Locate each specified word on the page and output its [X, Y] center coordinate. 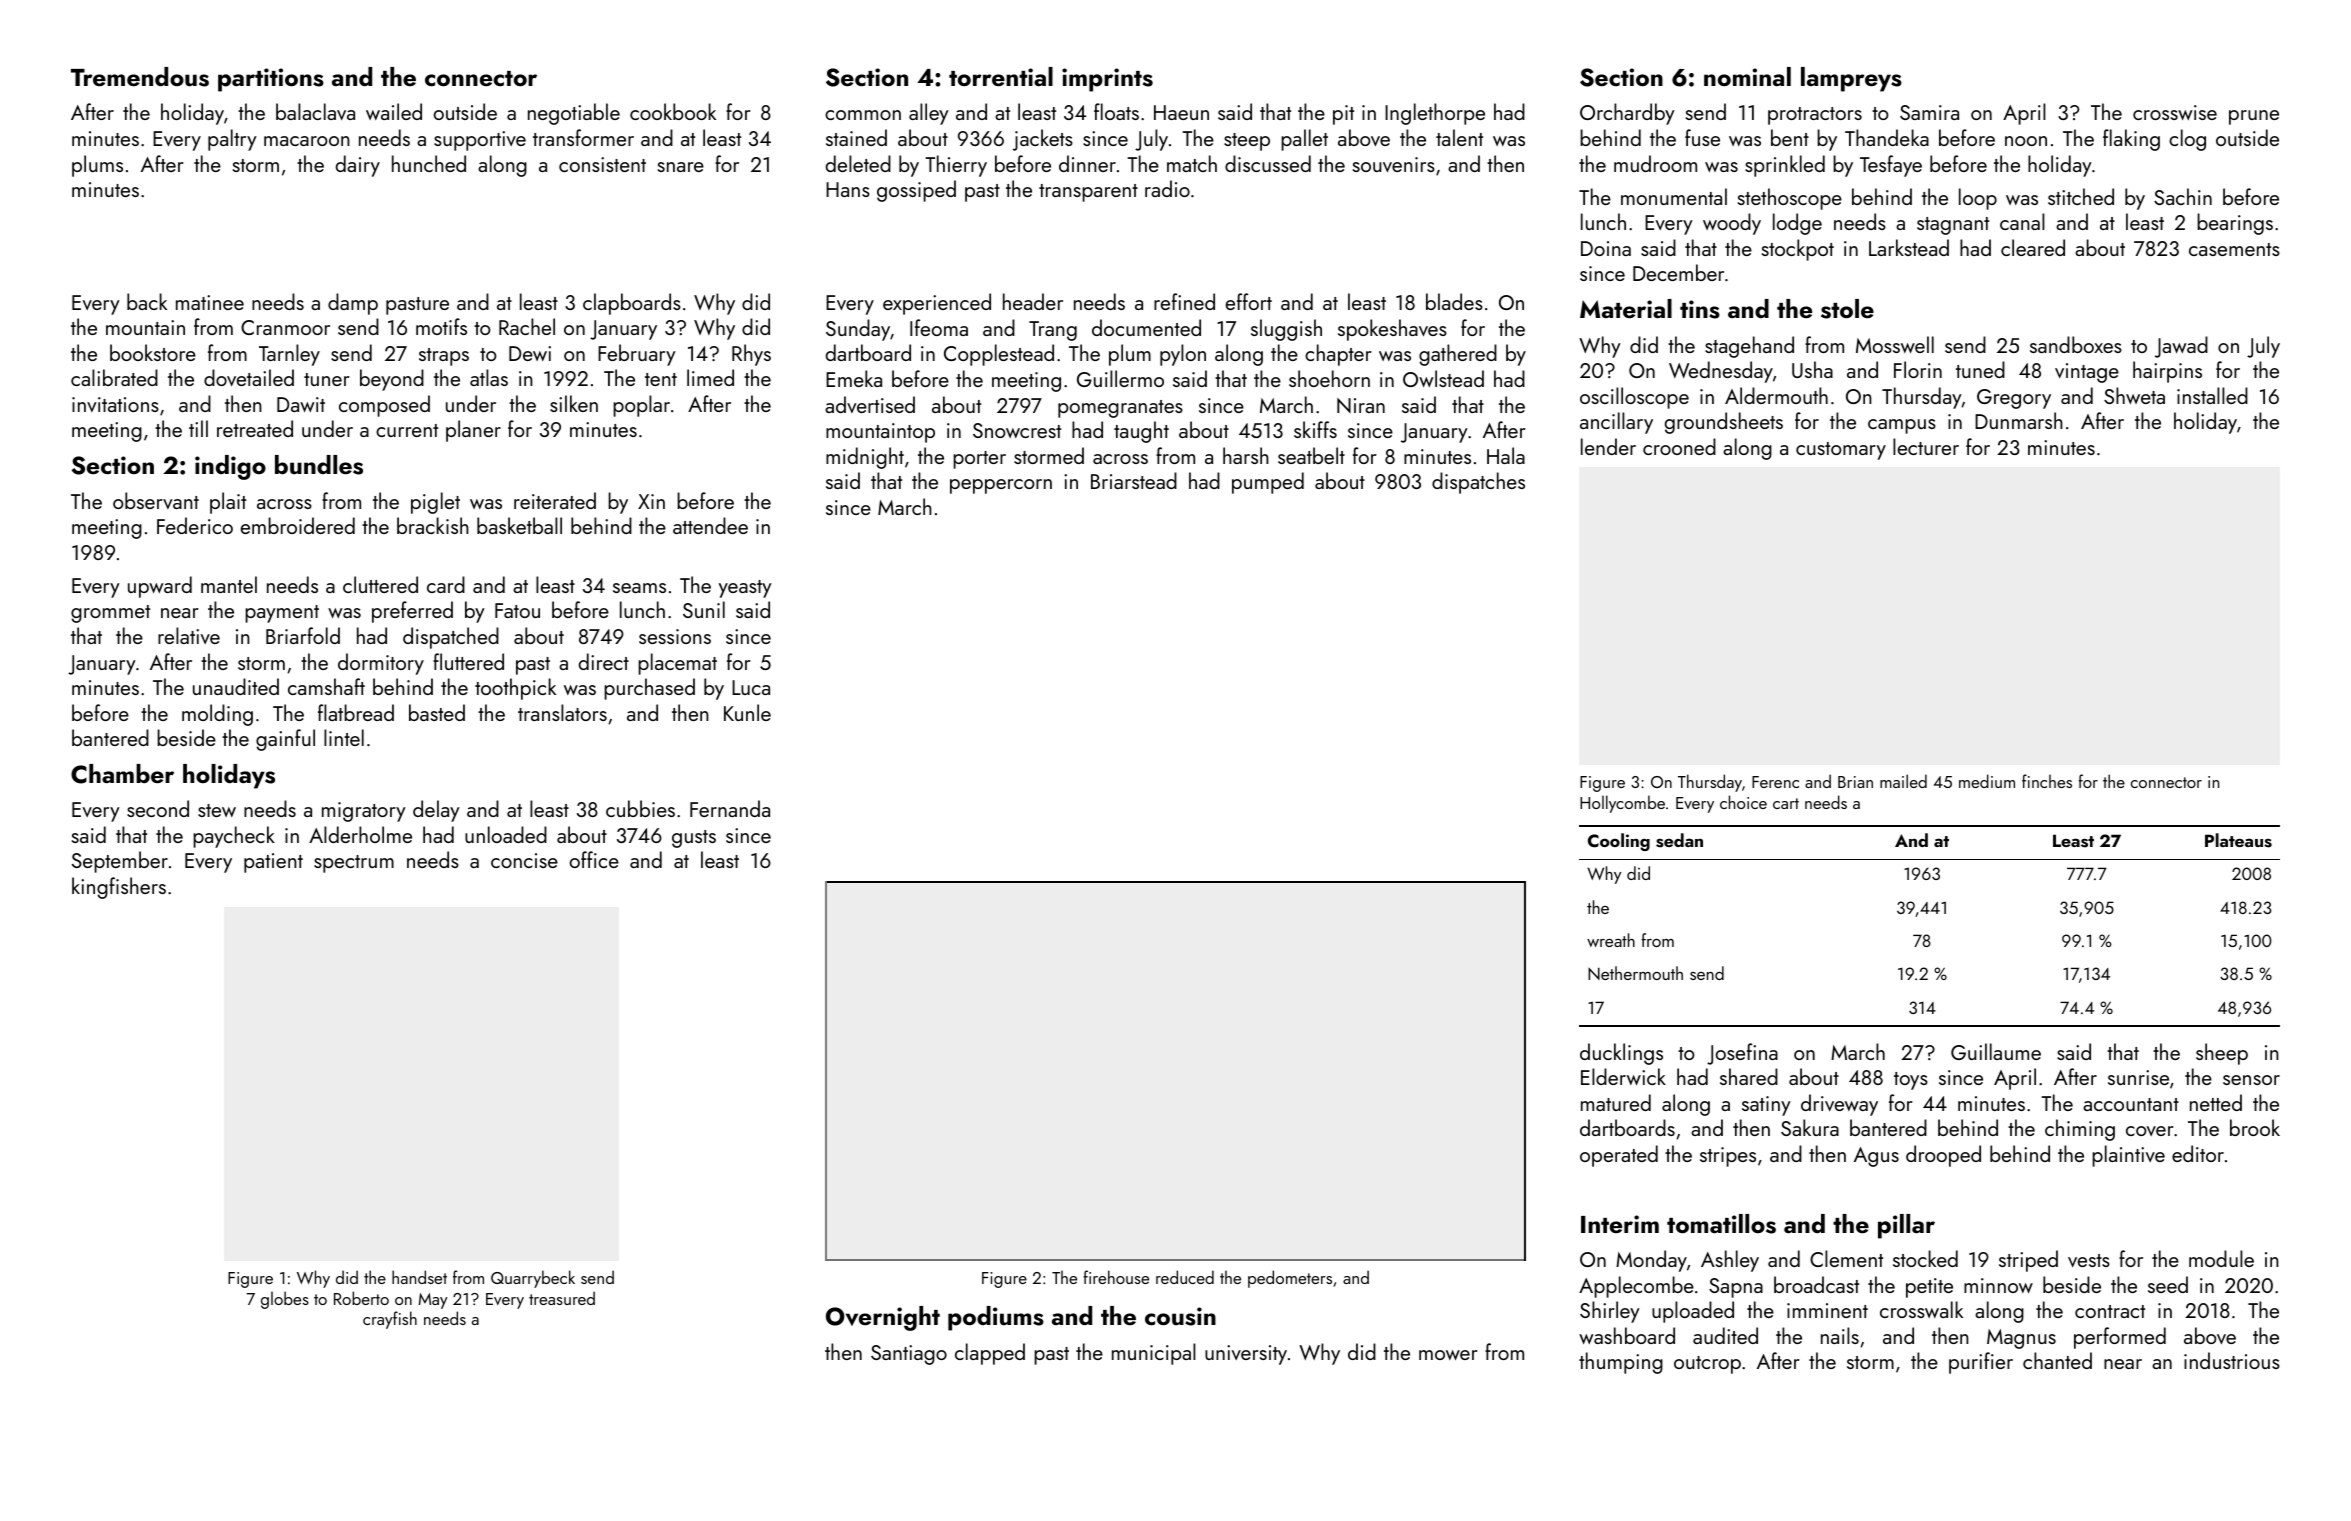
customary [1841, 451]
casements [2234, 249]
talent [1459, 137]
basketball [519, 525]
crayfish [390, 1320]
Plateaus [2238, 840]
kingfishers [119, 888]
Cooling [1619, 842]
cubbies [640, 808]
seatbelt [1311, 455]
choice [1743, 802]
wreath [1611, 940]
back [147, 301]
